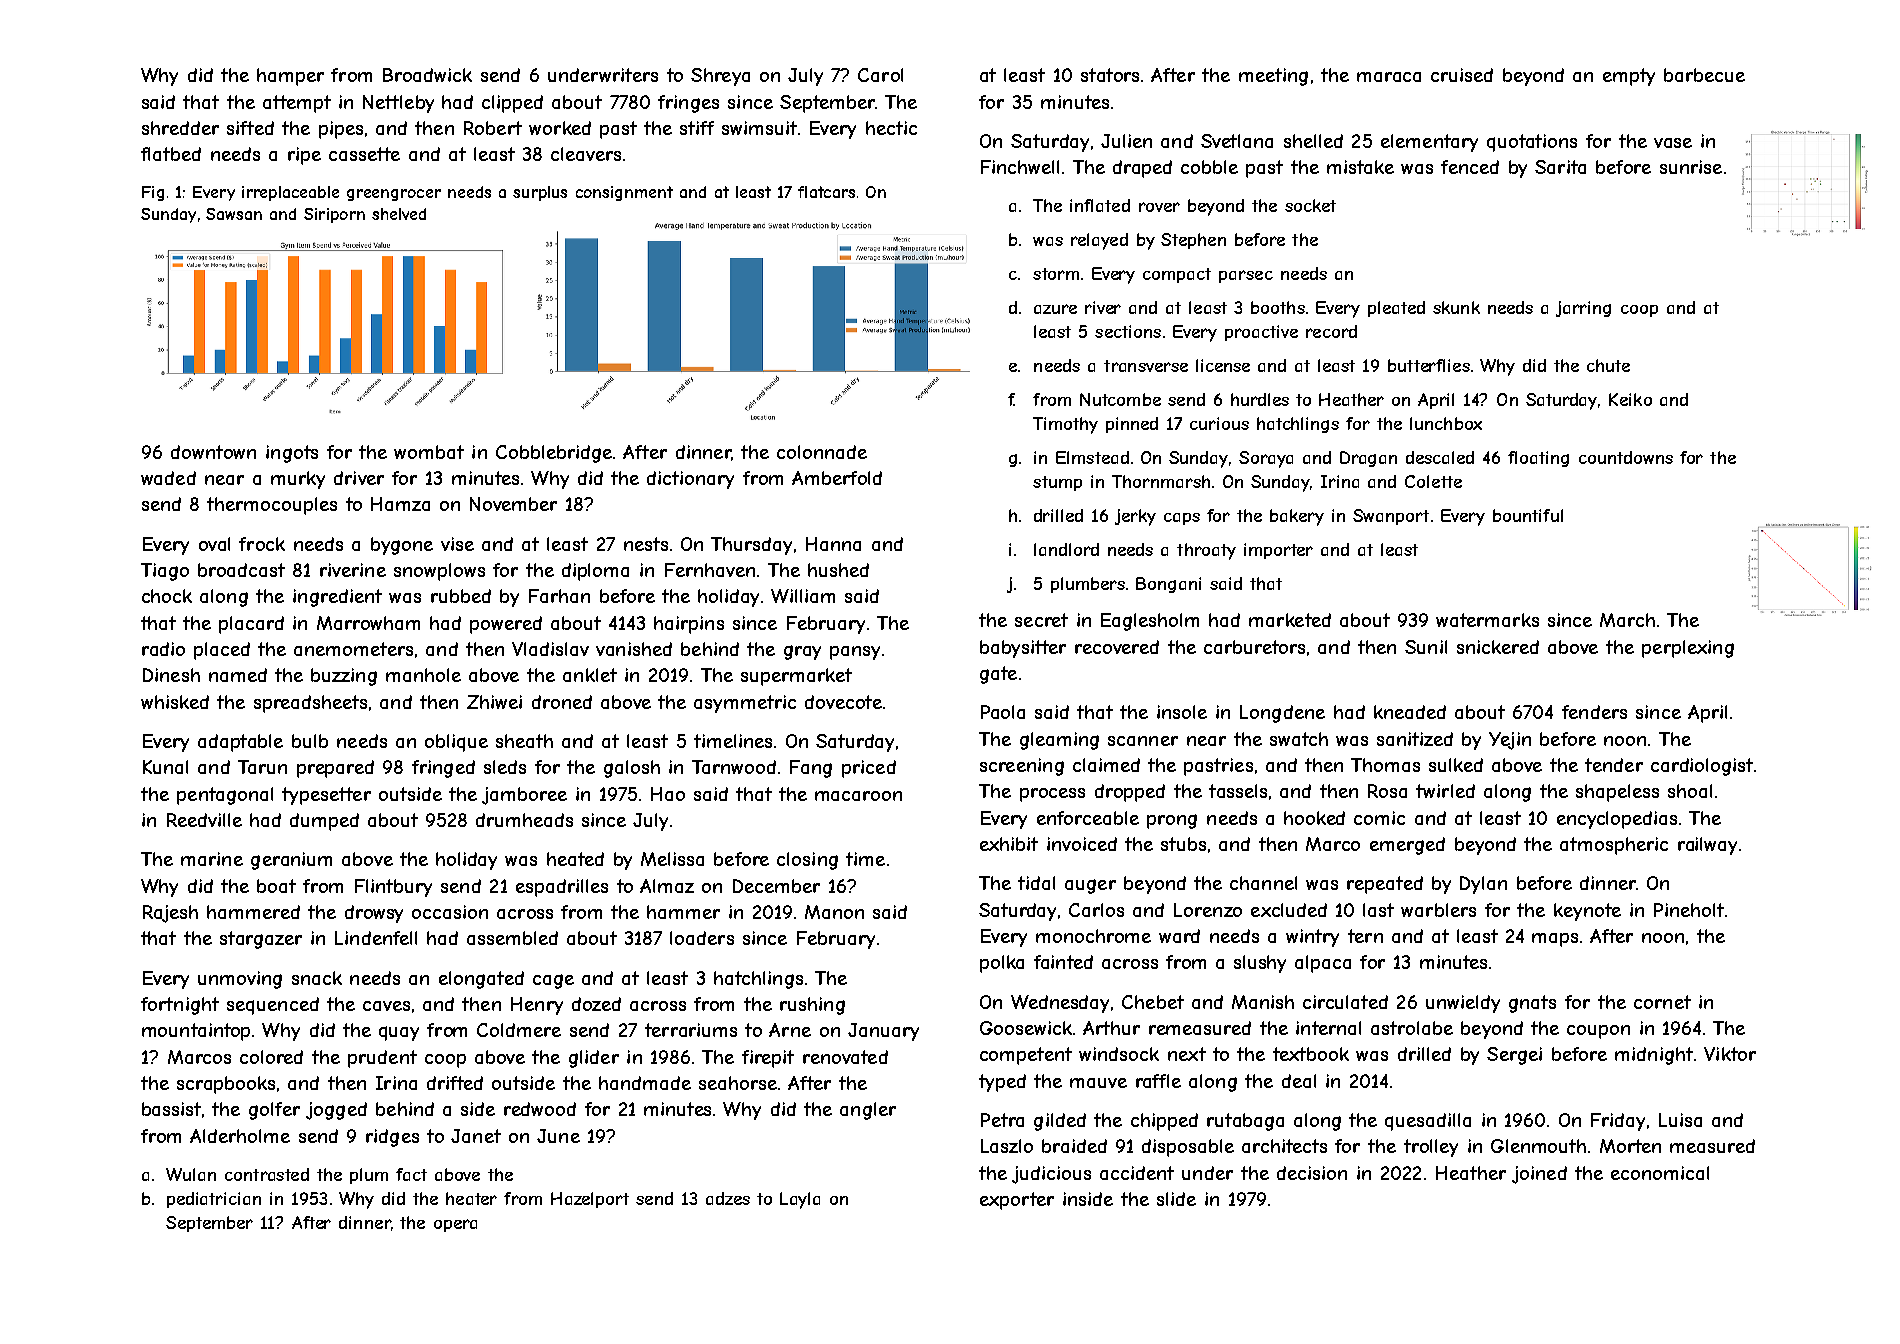 The image size is (1900, 1344). What do you see at coordinates (800, 1200) in the image?
I see `Layla` at bounding box center [800, 1200].
